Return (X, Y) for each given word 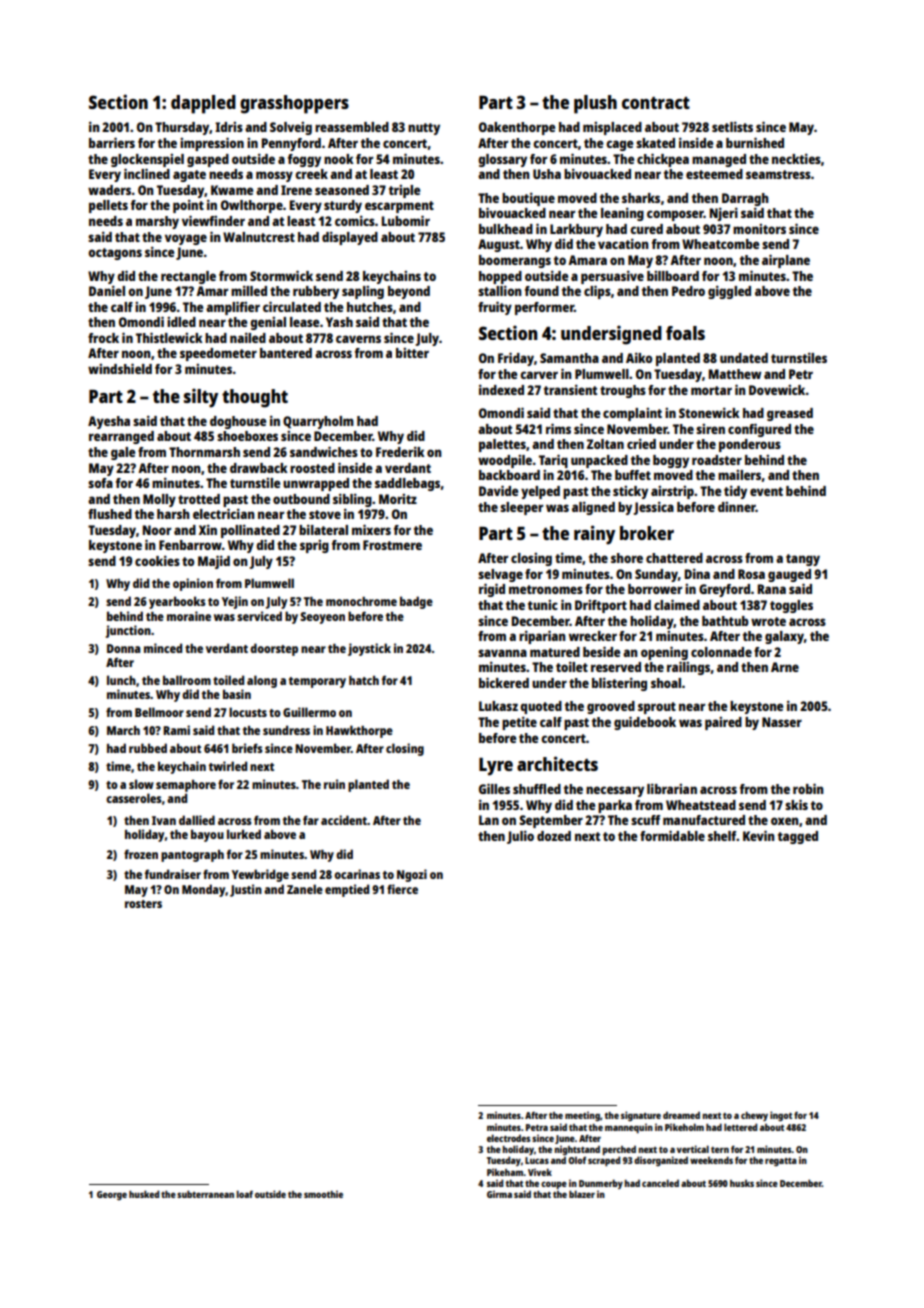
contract (656, 103)
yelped (540, 492)
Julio (520, 837)
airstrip (672, 492)
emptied (347, 890)
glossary (502, 160)
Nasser (782, 722)
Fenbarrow (190, 545)
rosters (143, 904)
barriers (112, 142)
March (123, 730)
